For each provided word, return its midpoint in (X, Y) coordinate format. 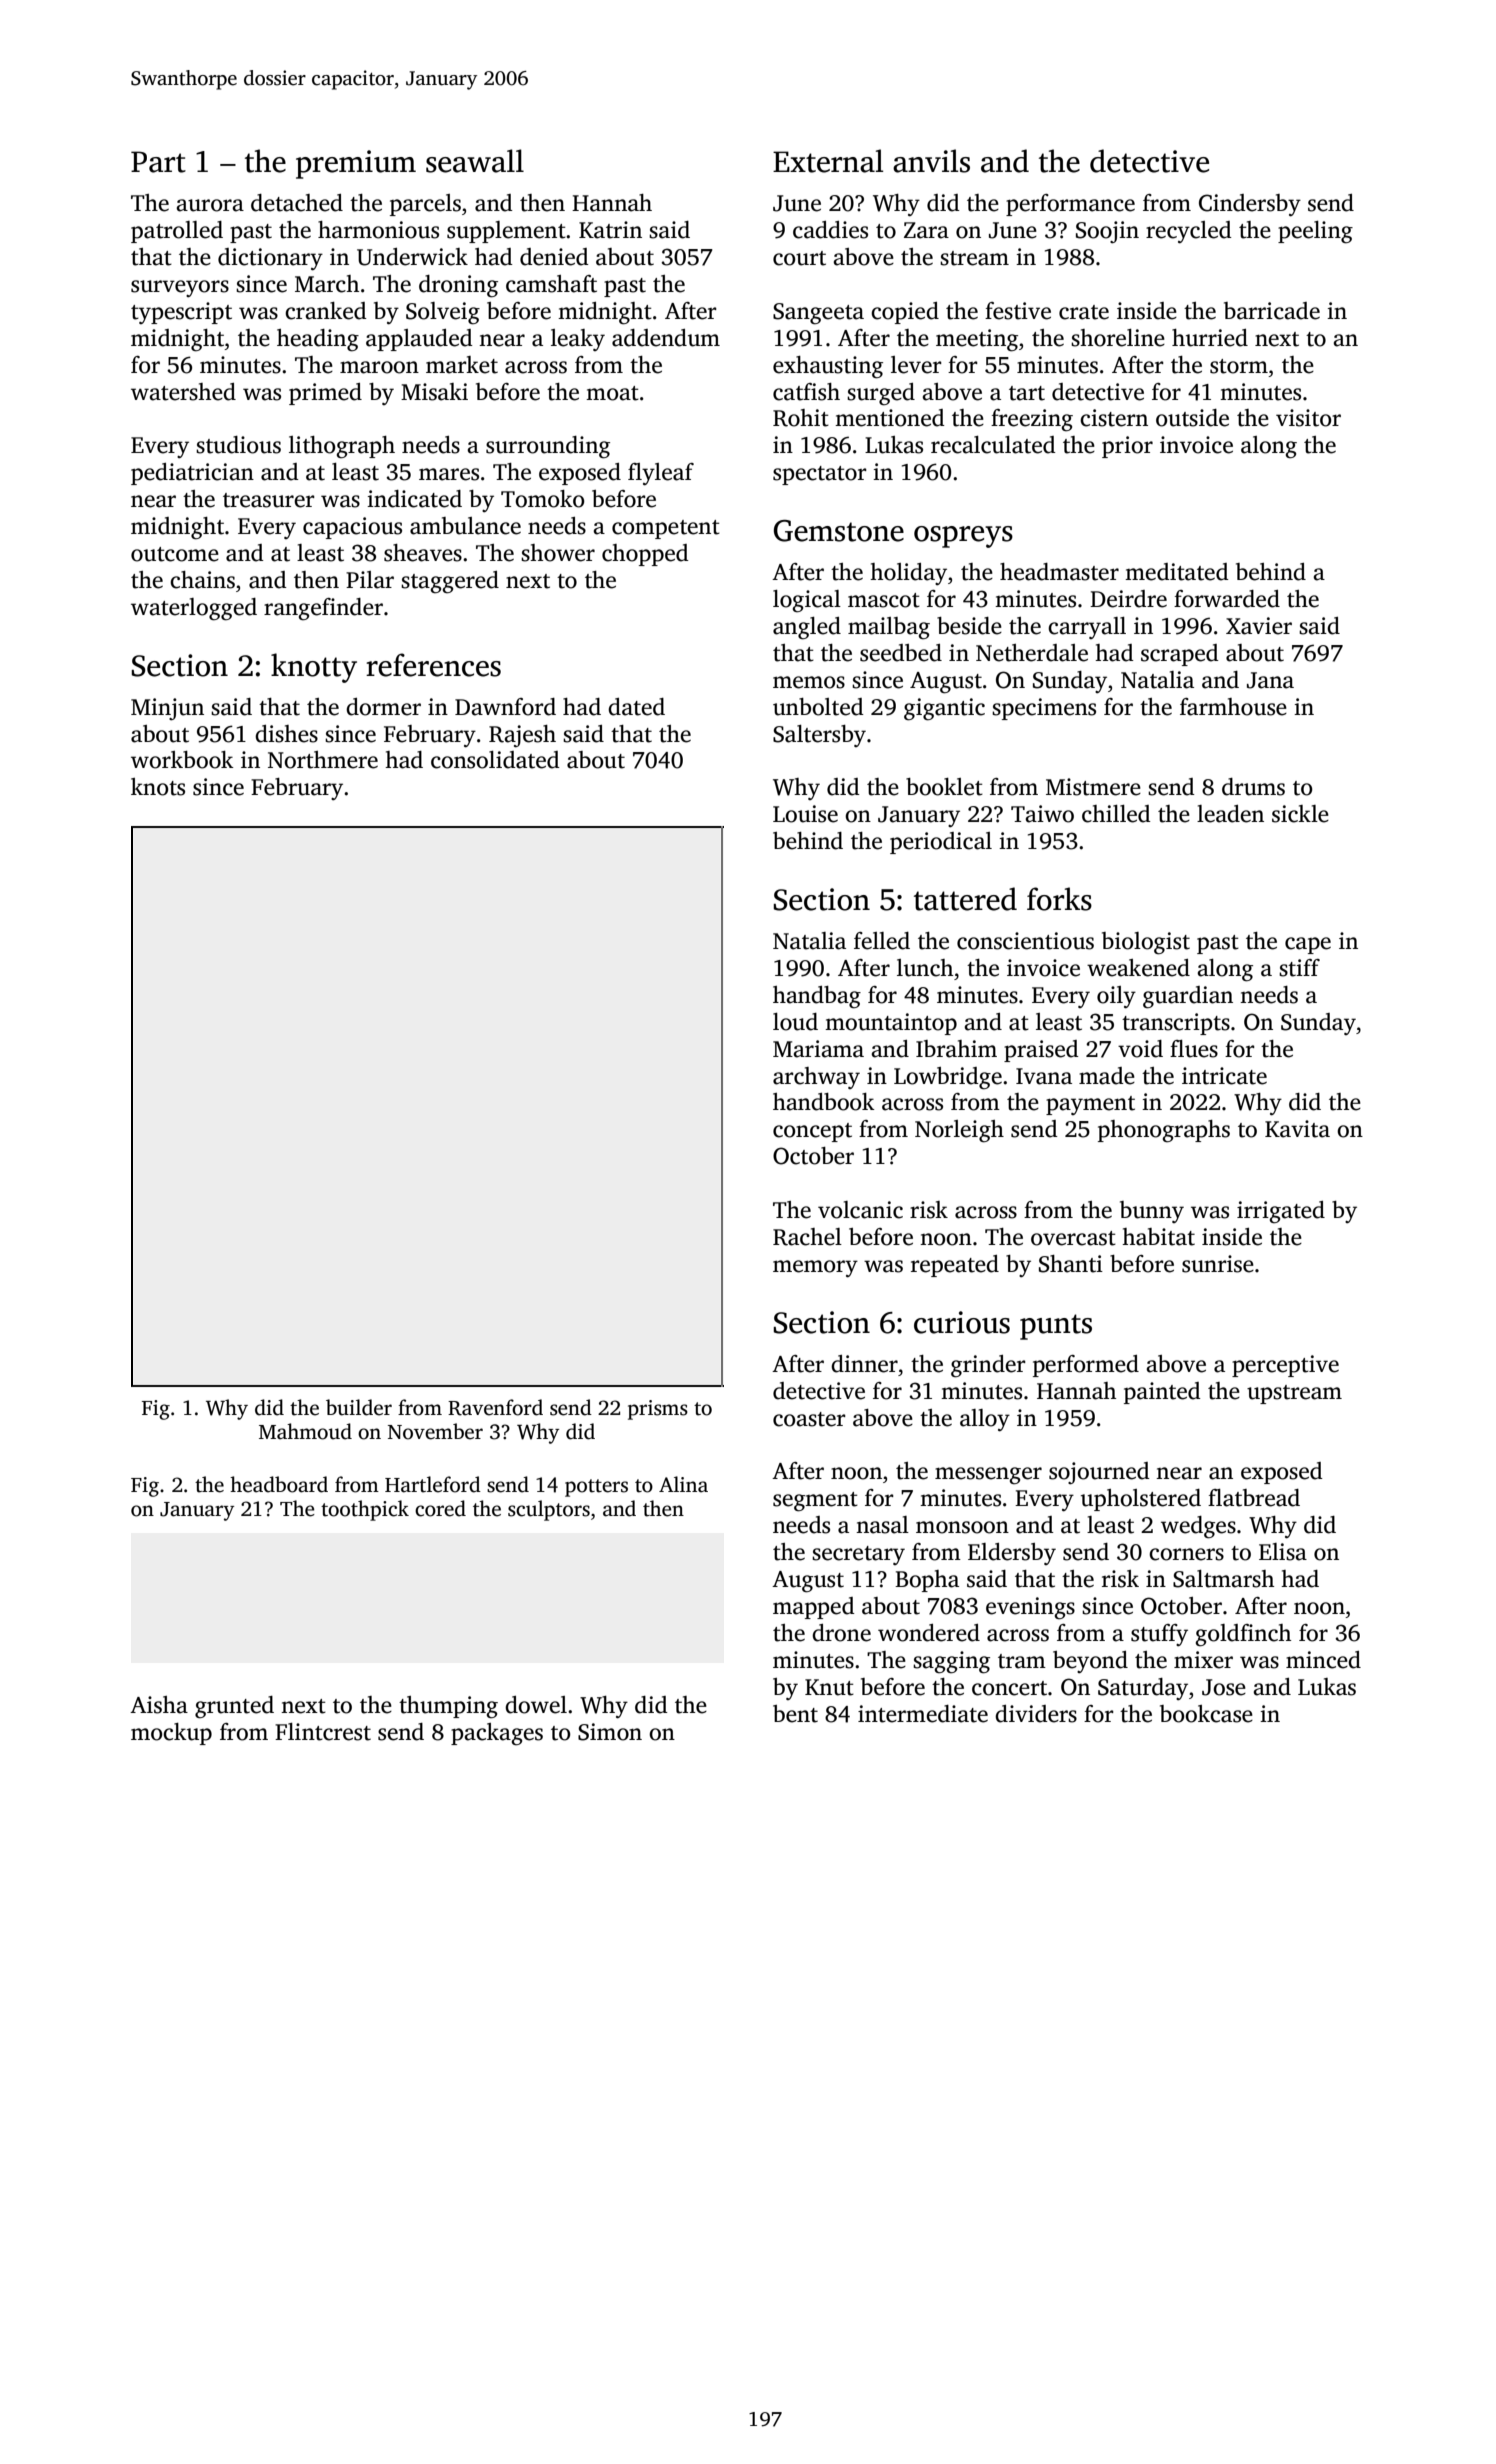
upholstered (1141, 1500)
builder (359, 1407)
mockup (171, 1734)
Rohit (801, 418)
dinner (864, 1364)
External (828, 161)
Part (158, 162)
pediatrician (192, 474)
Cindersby (1250, 205)
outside (1192, 418)
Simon (610, 1732)
